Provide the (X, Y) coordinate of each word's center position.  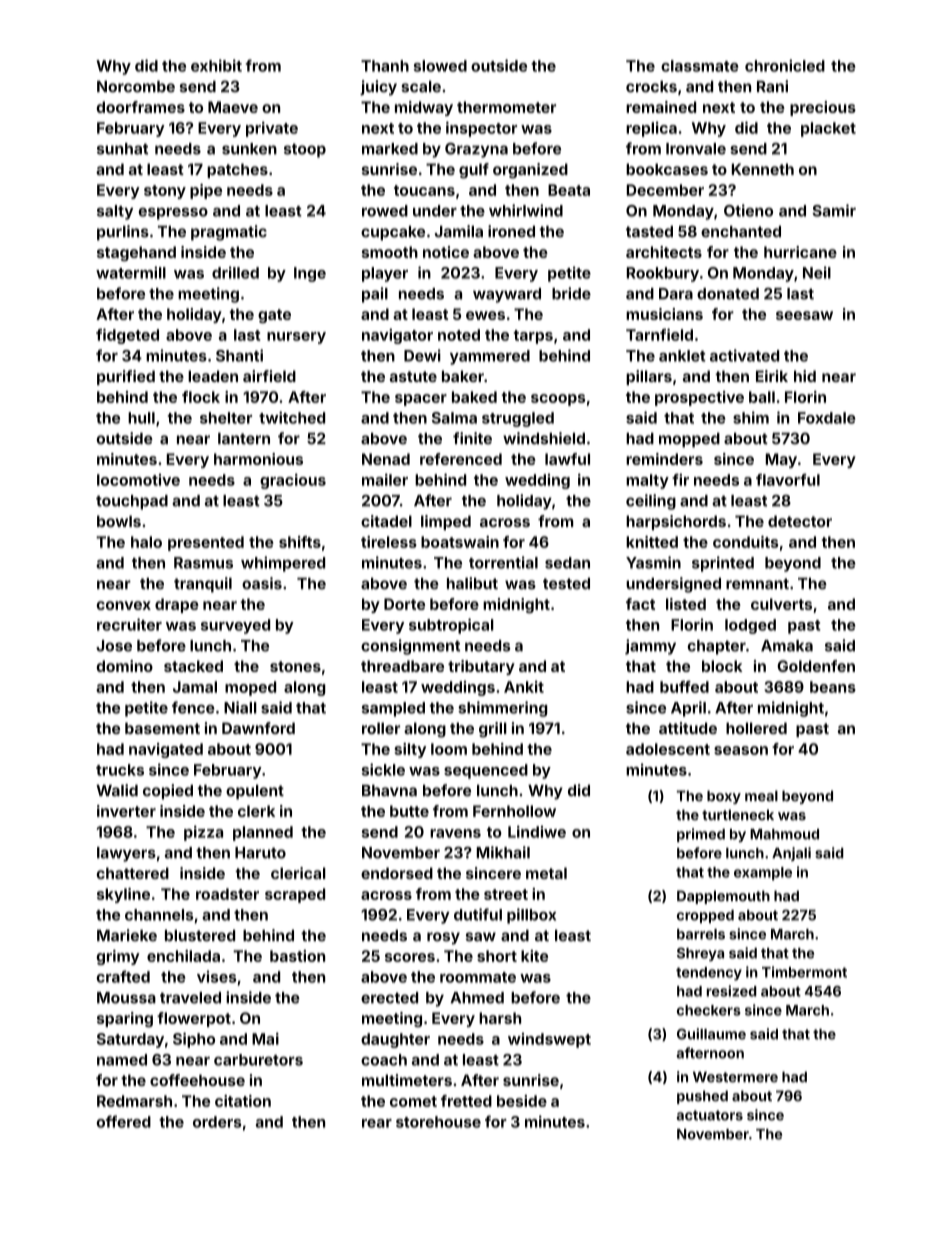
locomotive (138, 480)
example (763, 874)
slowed (440, 66)
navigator (397, 336)
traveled (190, 998)
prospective (699, 398)
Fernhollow (514, 811)
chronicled (785, 65)
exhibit (216, 65)
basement (162, 728)
